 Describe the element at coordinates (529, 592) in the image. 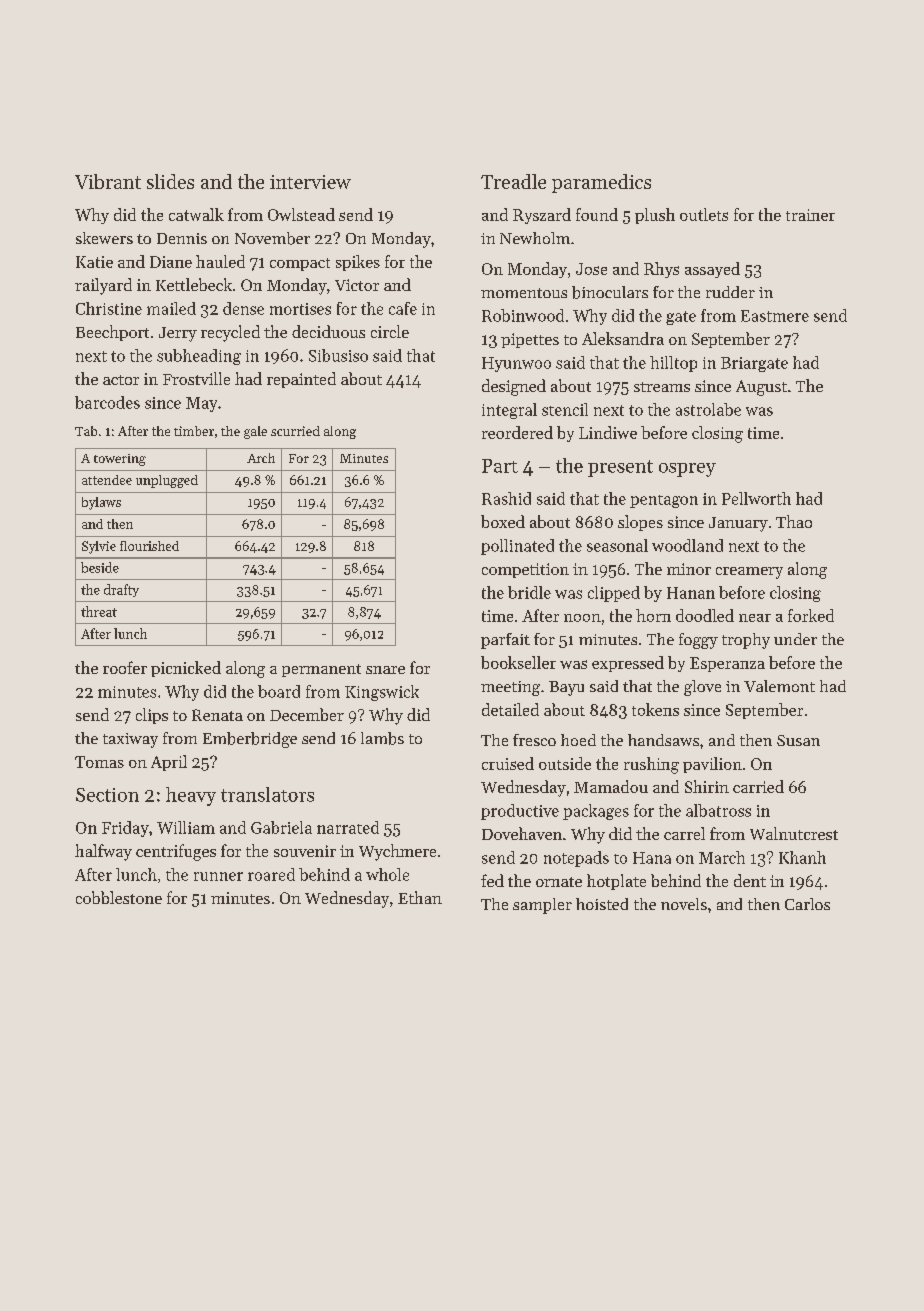

I see `bridle` at that location.
